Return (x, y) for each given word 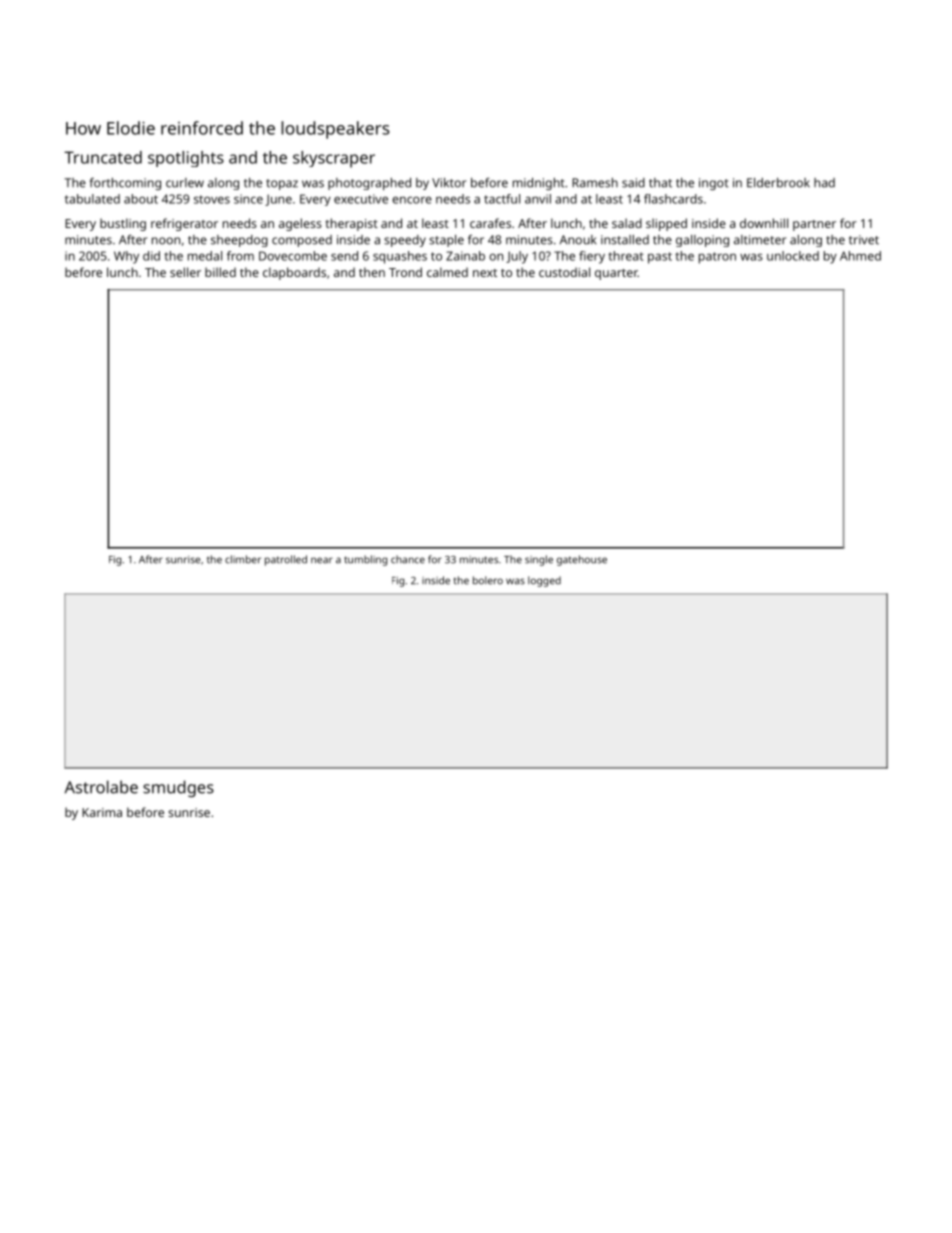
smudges (178, 788)
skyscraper (334, 159)
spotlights (186, 159)
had (824, 183)
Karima (102, 812)
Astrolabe (101, 787)
